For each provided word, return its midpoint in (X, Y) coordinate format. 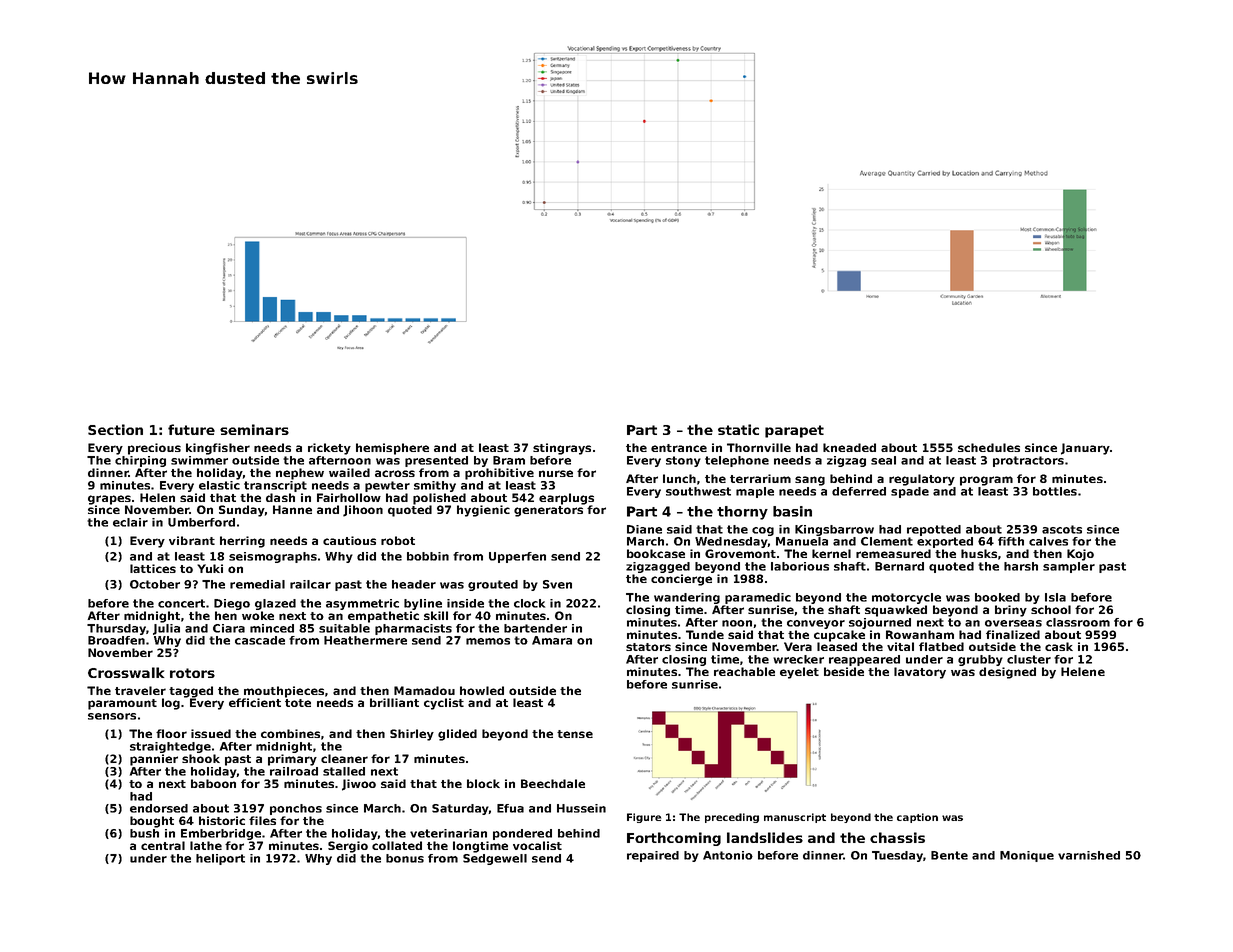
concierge (681, 580)
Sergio (348, 847)
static (738, 429)
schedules (989, 447)
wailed (349, 472)
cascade (260, 640)
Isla (1055, 597)
